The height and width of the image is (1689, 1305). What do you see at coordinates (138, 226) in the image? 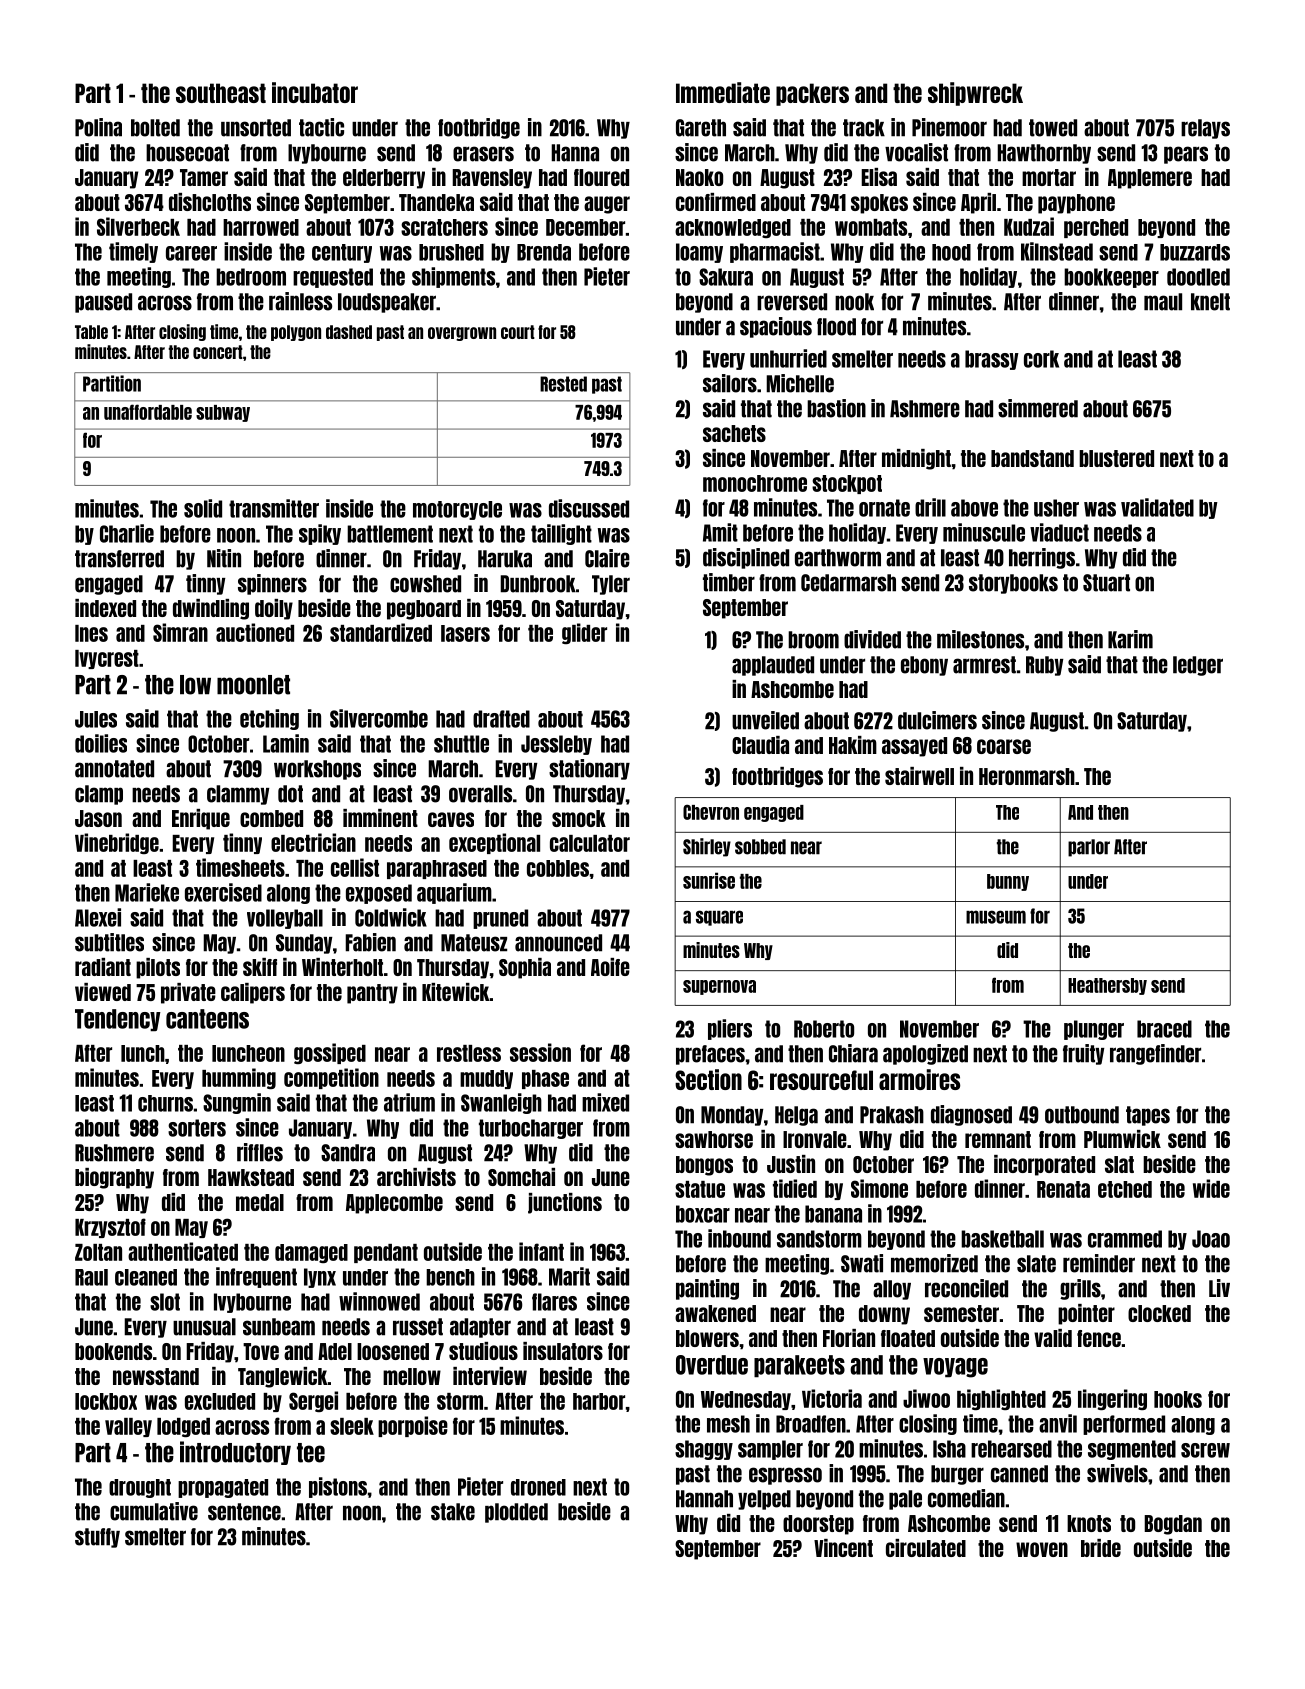
I see `Silverbeck` at bounding box center [138, 226].
